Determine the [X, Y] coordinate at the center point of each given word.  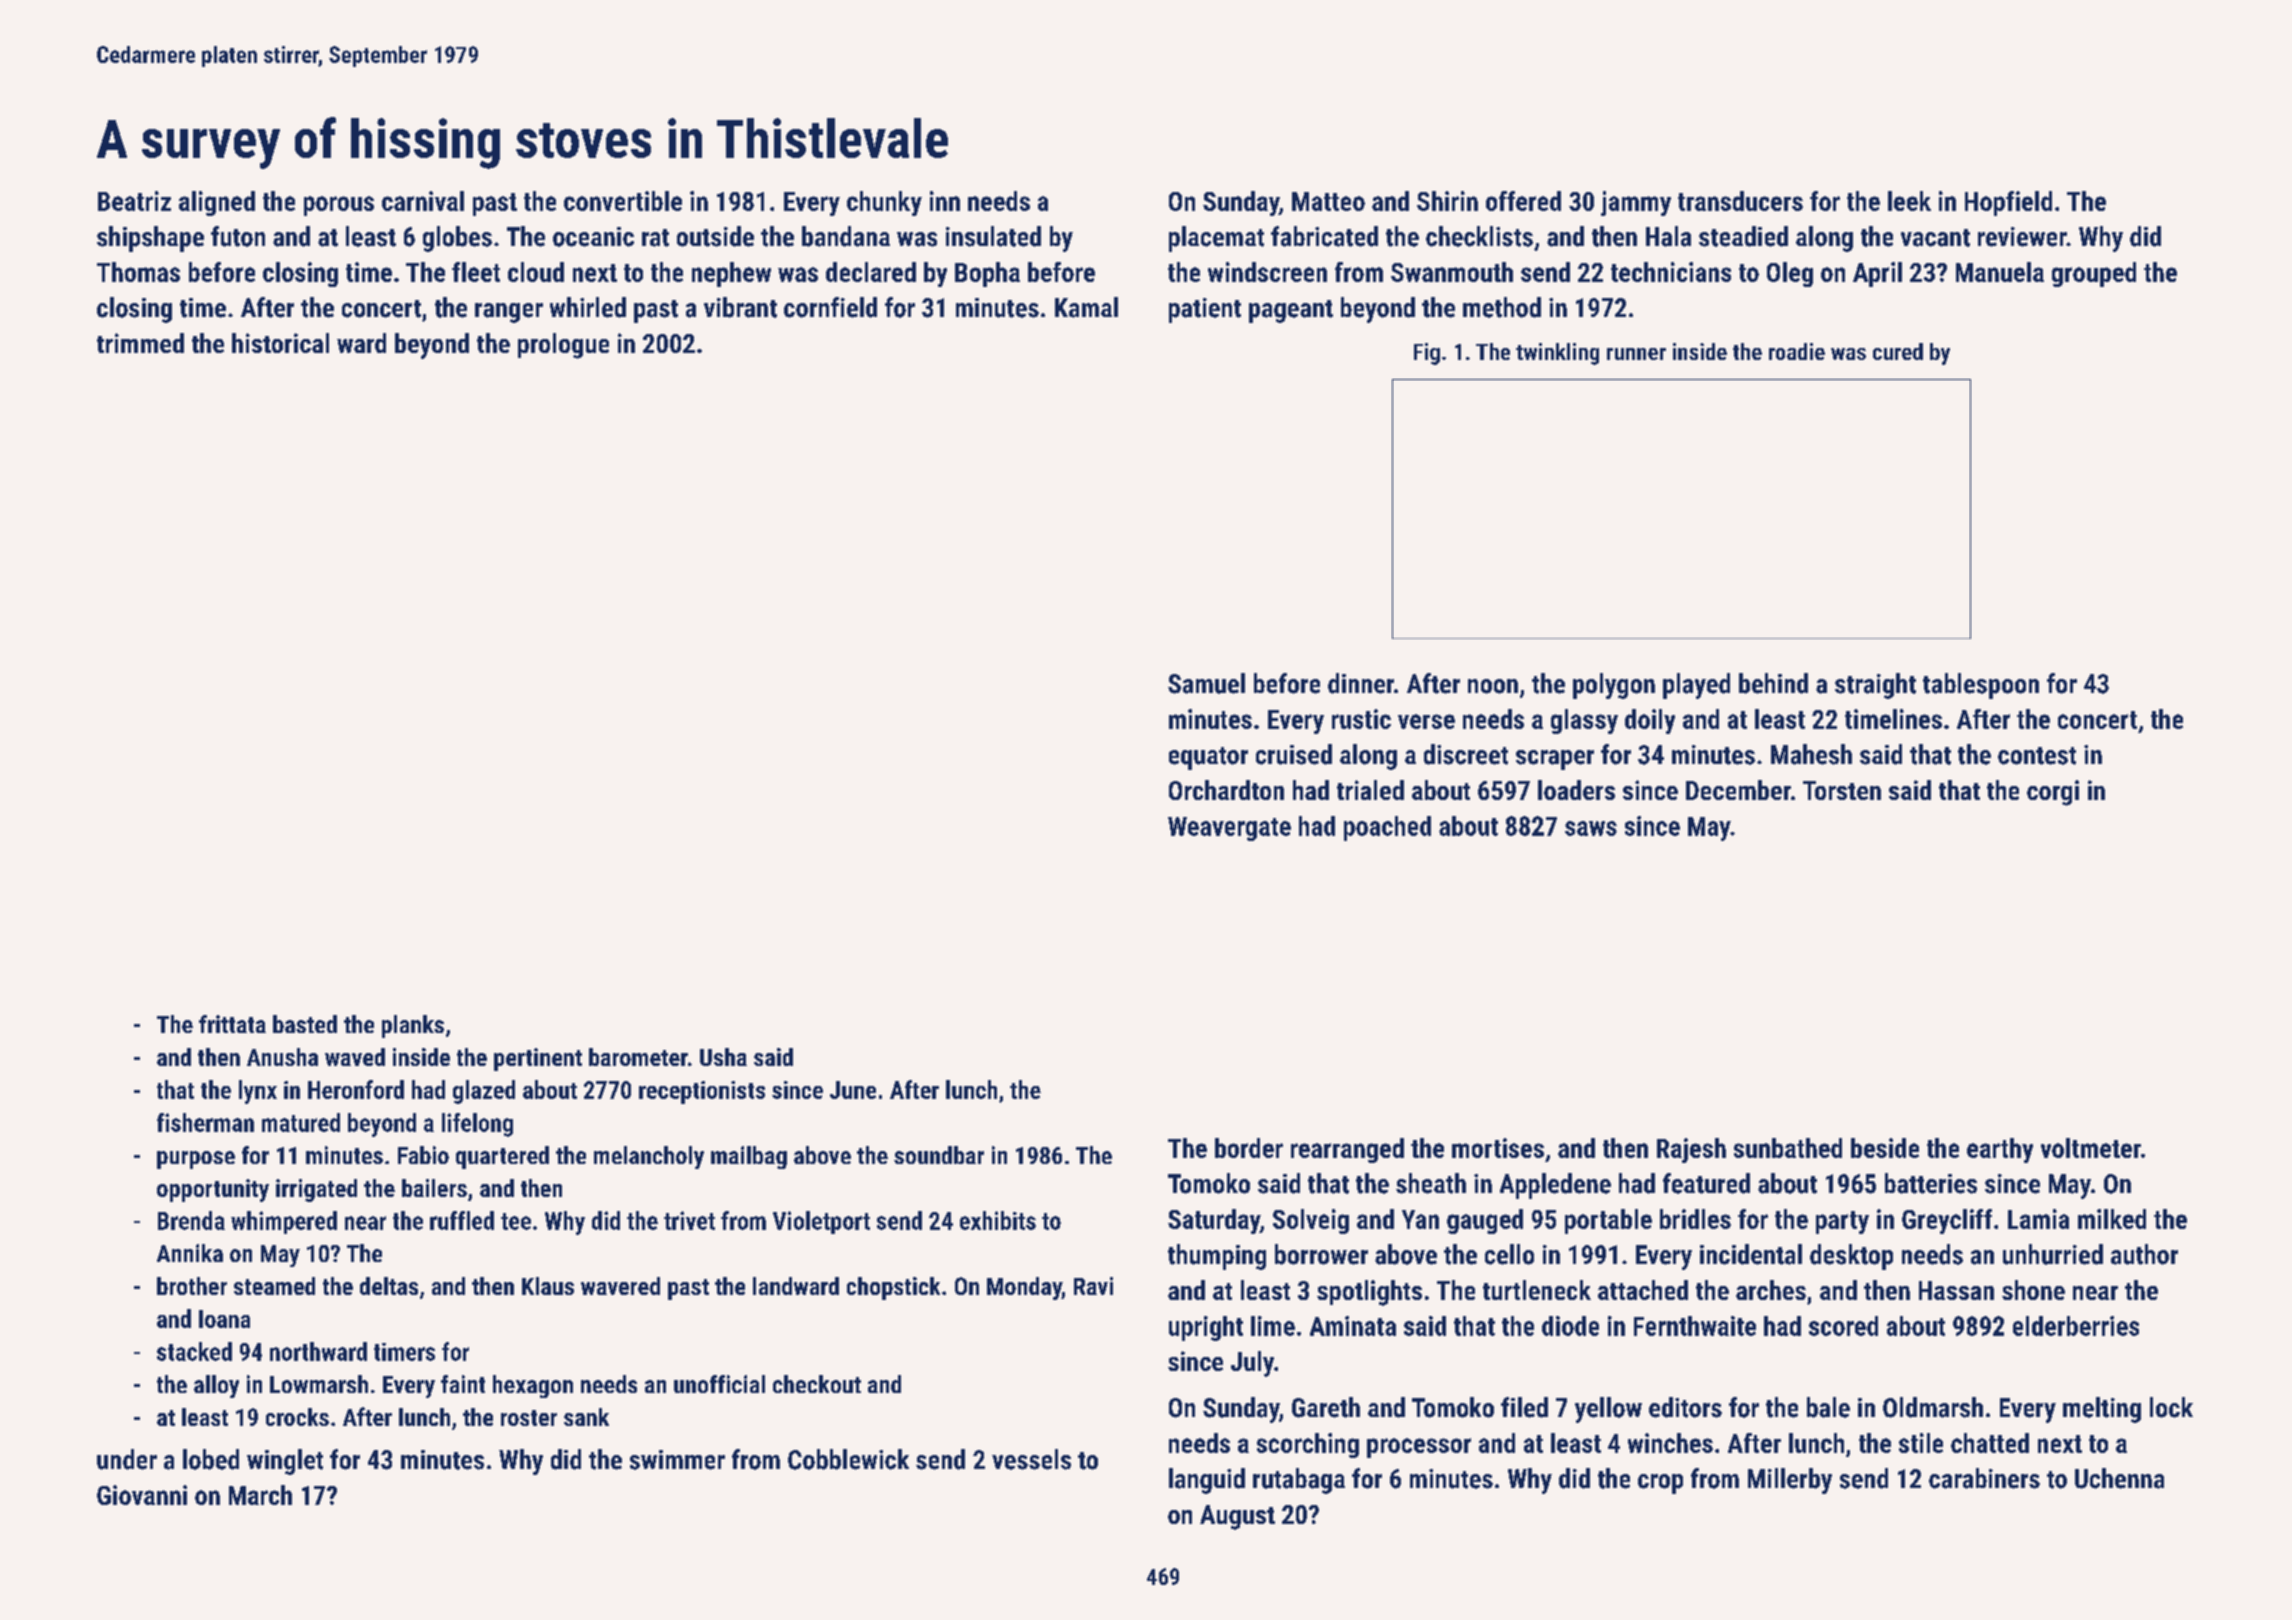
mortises [1498, 1148]
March [260, 1495]
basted [305, 1024]
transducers [1740, 201]
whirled [588, 307]
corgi [2053, 793]
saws [1591, 828]
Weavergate [1229, 829]
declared [871, 272]
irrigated [316, 1190]
